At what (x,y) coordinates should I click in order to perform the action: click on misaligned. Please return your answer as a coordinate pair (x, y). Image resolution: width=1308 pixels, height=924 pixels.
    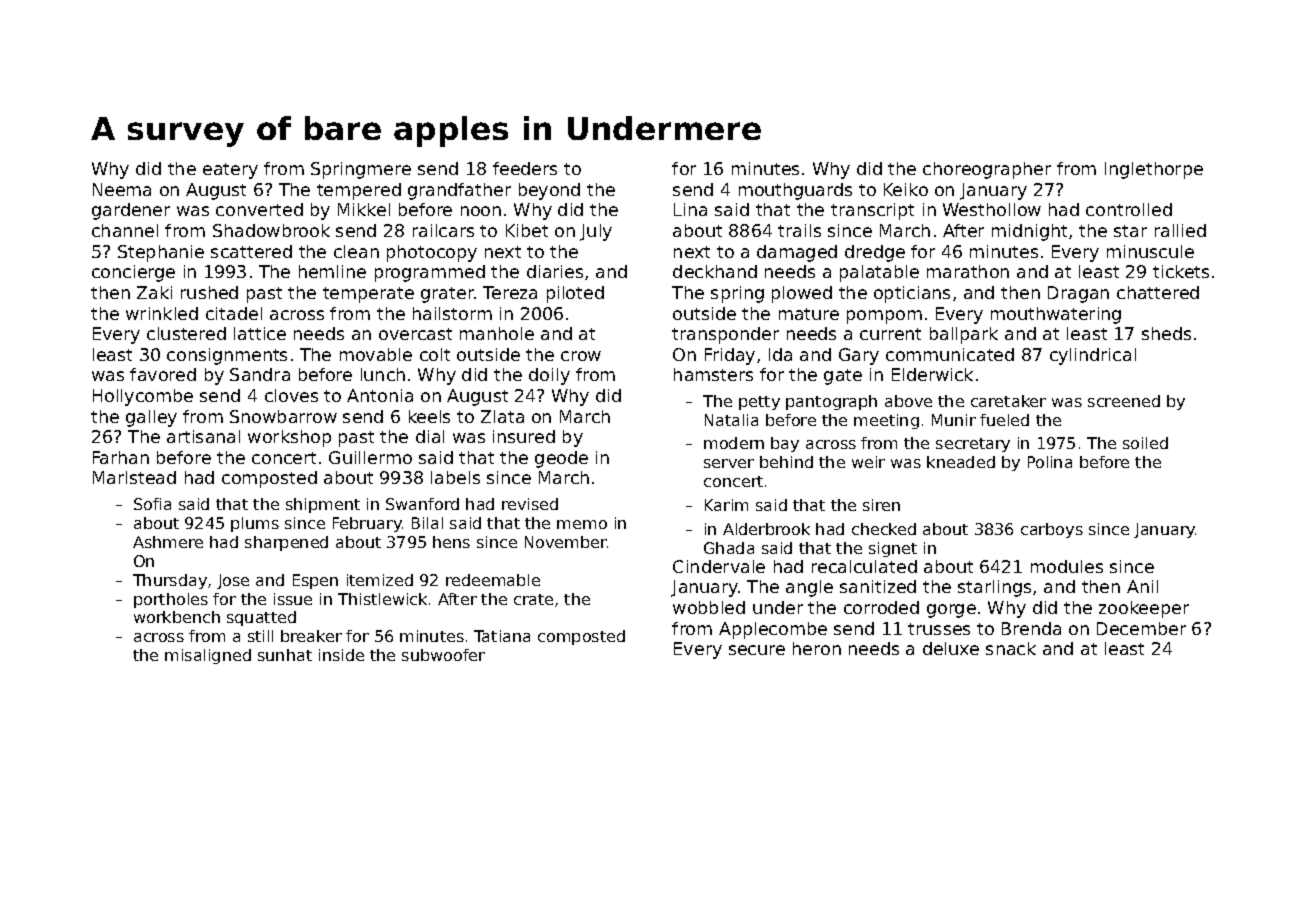
    Looking at the image, I should click on (208, 656).
